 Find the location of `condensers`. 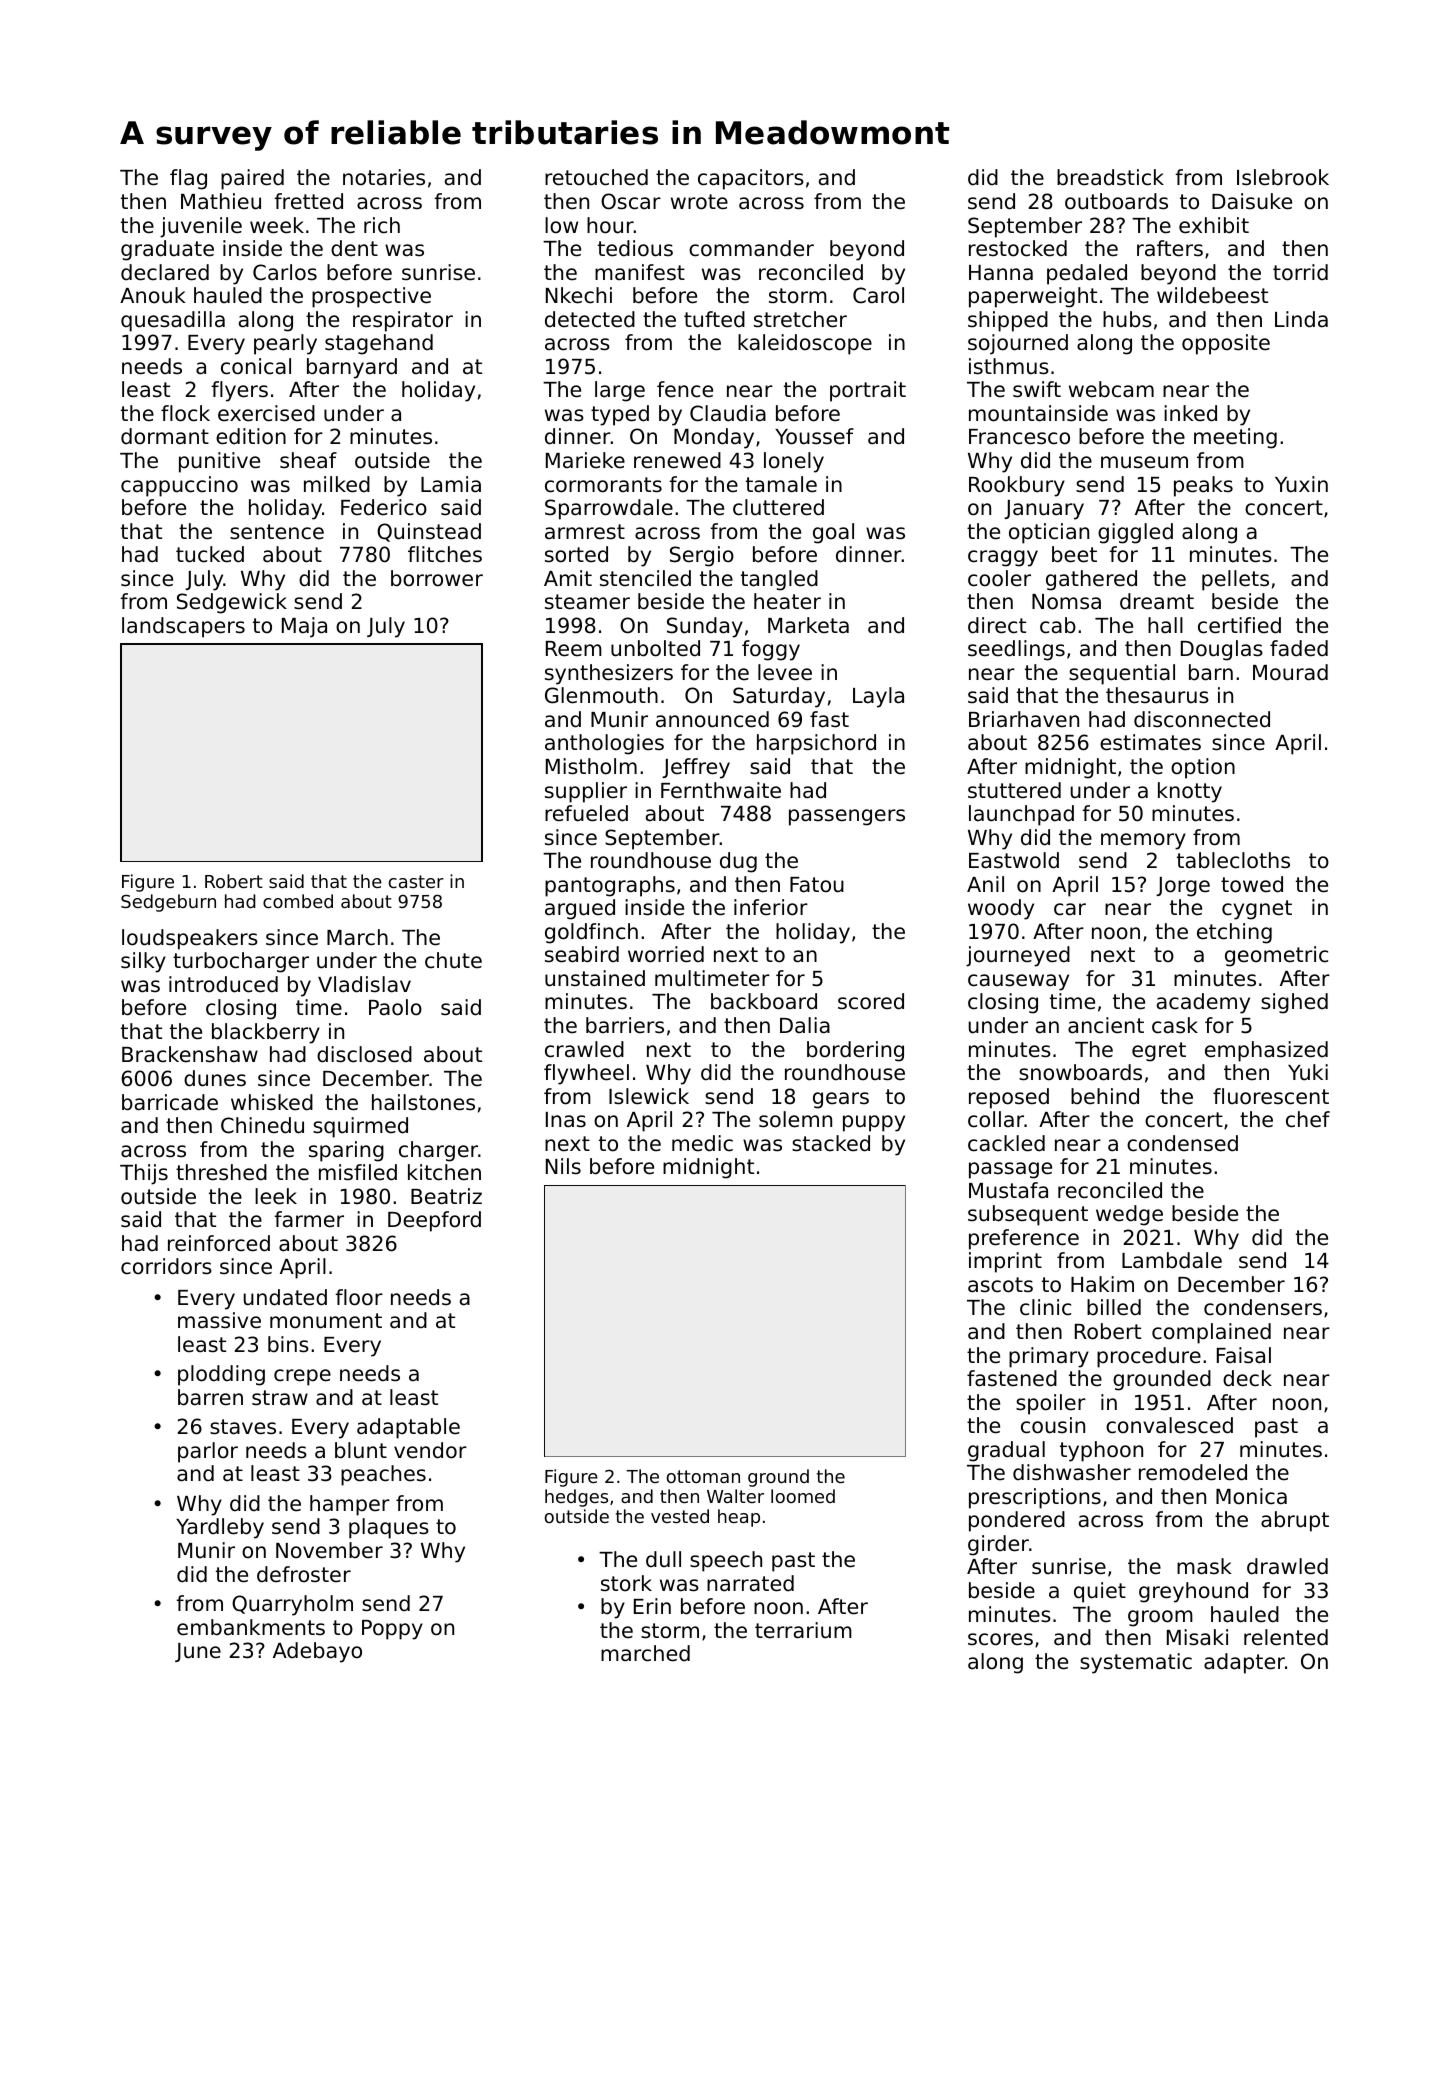

condensers is located at coordinates (1263, 1307).
